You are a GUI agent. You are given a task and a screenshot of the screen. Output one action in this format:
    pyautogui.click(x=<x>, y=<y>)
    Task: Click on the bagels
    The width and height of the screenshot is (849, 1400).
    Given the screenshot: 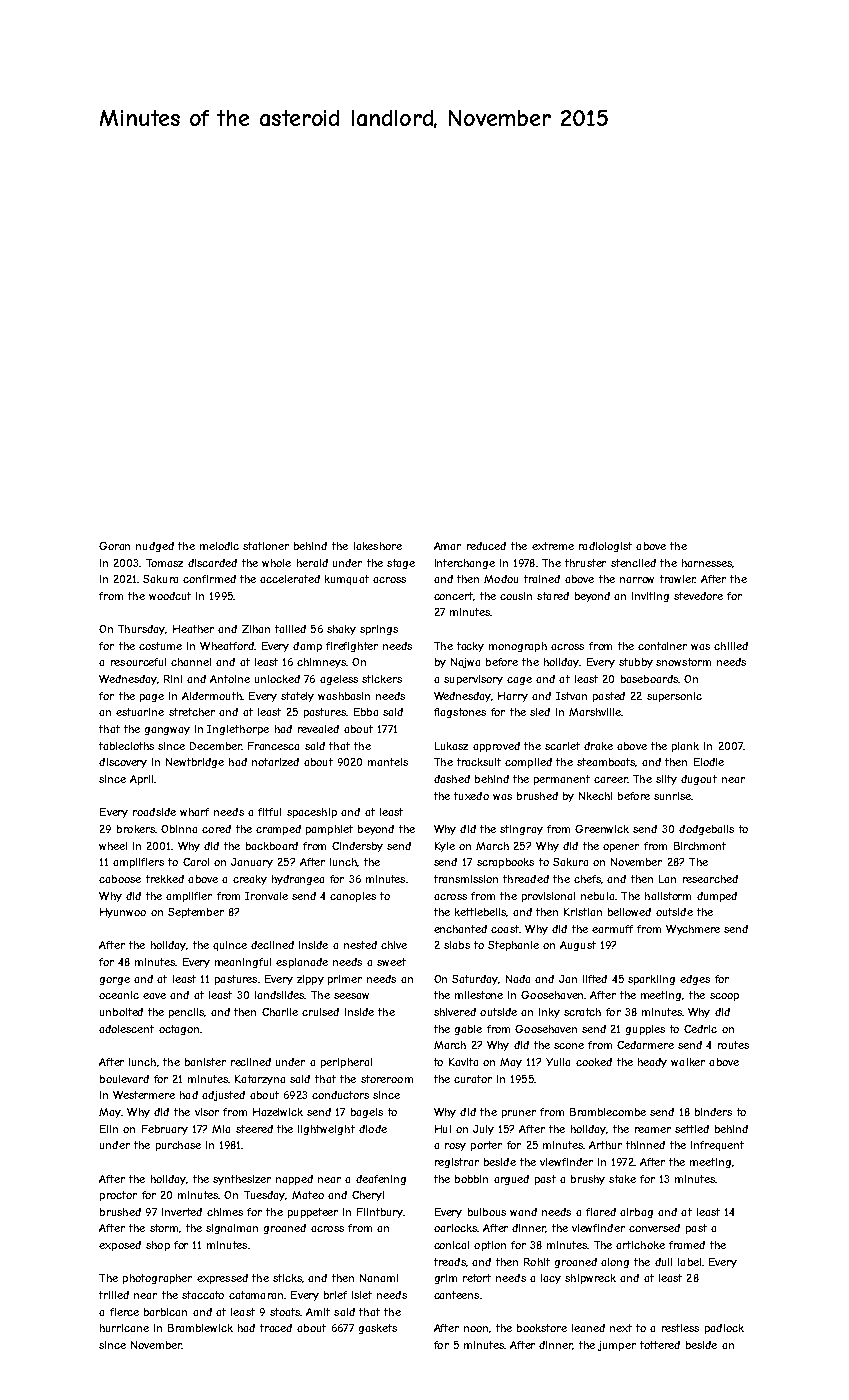 What is the action you would take?
    pyautogui.click(x=367, y=1113)
